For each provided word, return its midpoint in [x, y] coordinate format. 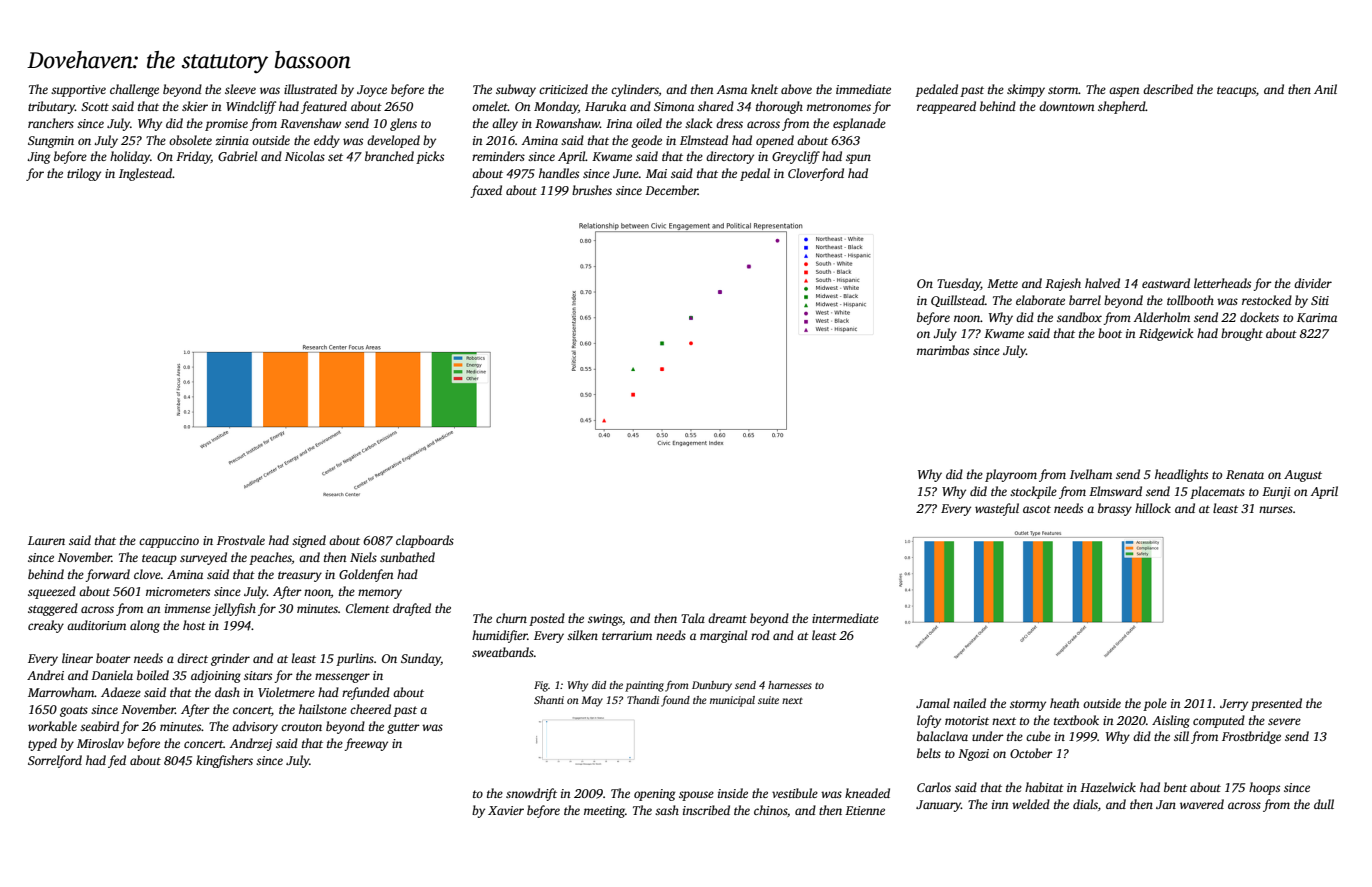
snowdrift [531, 794]
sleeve [240, 89]
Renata [1245, 474]
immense [188, 608]
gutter [403, 728]
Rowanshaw [567, 123]
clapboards [425, 541]
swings [605, 620]
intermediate [845, 618]
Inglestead [145, 174]
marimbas [943, 350]
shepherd [1122, 107]
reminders [498, 156]
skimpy [1026, 90]
